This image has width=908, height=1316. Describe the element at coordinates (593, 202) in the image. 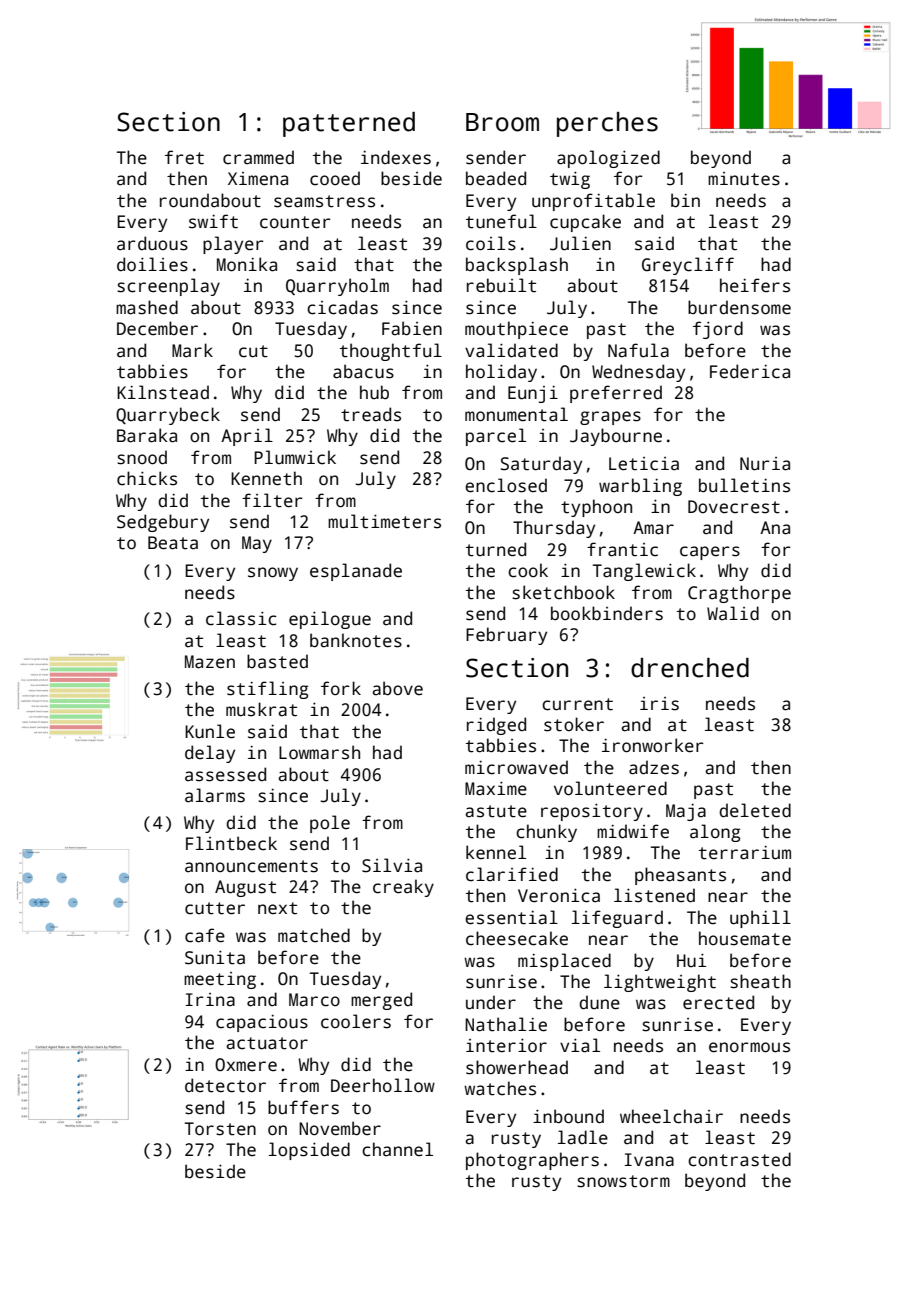

I see `unprofitable` at that location.
